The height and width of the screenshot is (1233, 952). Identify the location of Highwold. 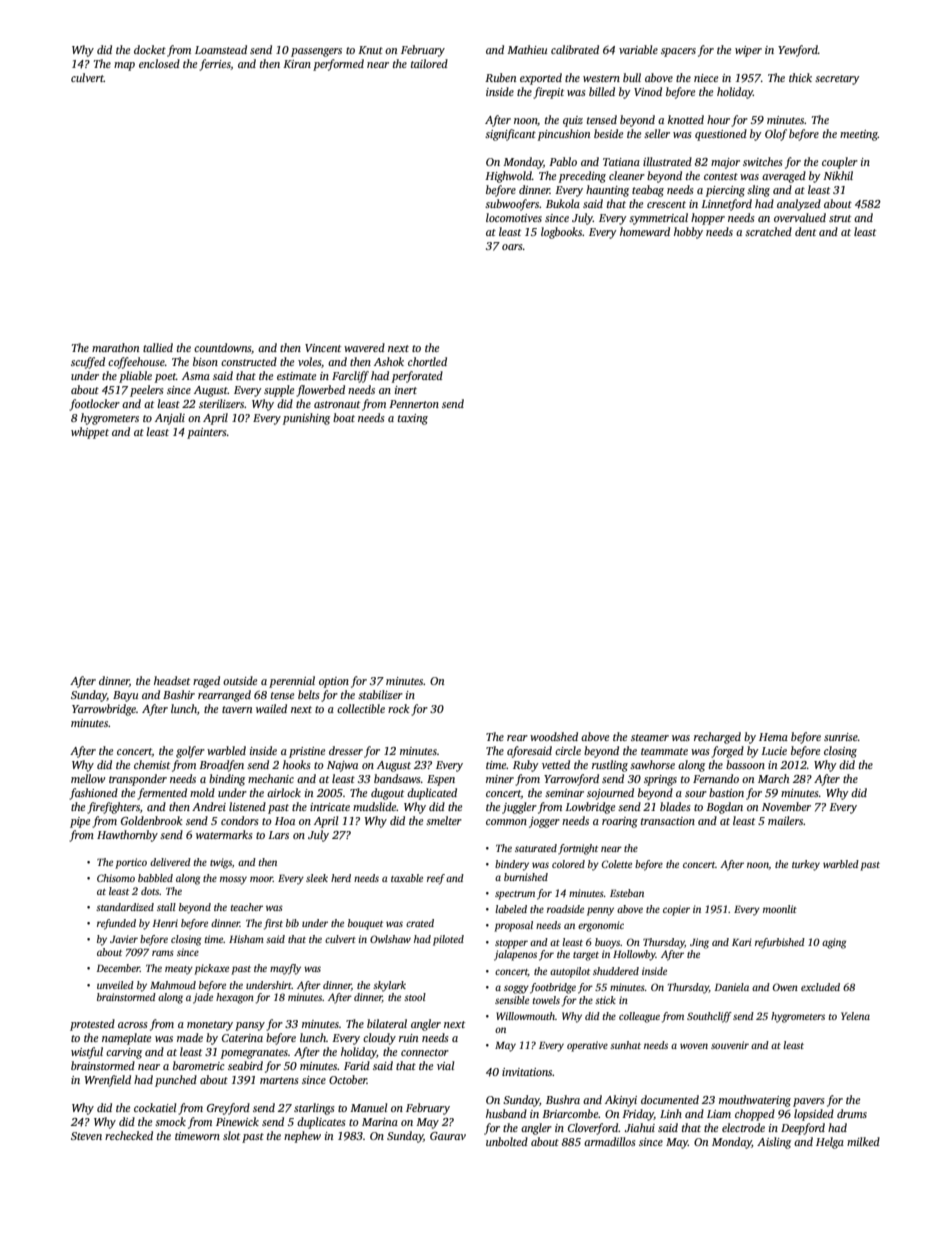
(508, 177).
